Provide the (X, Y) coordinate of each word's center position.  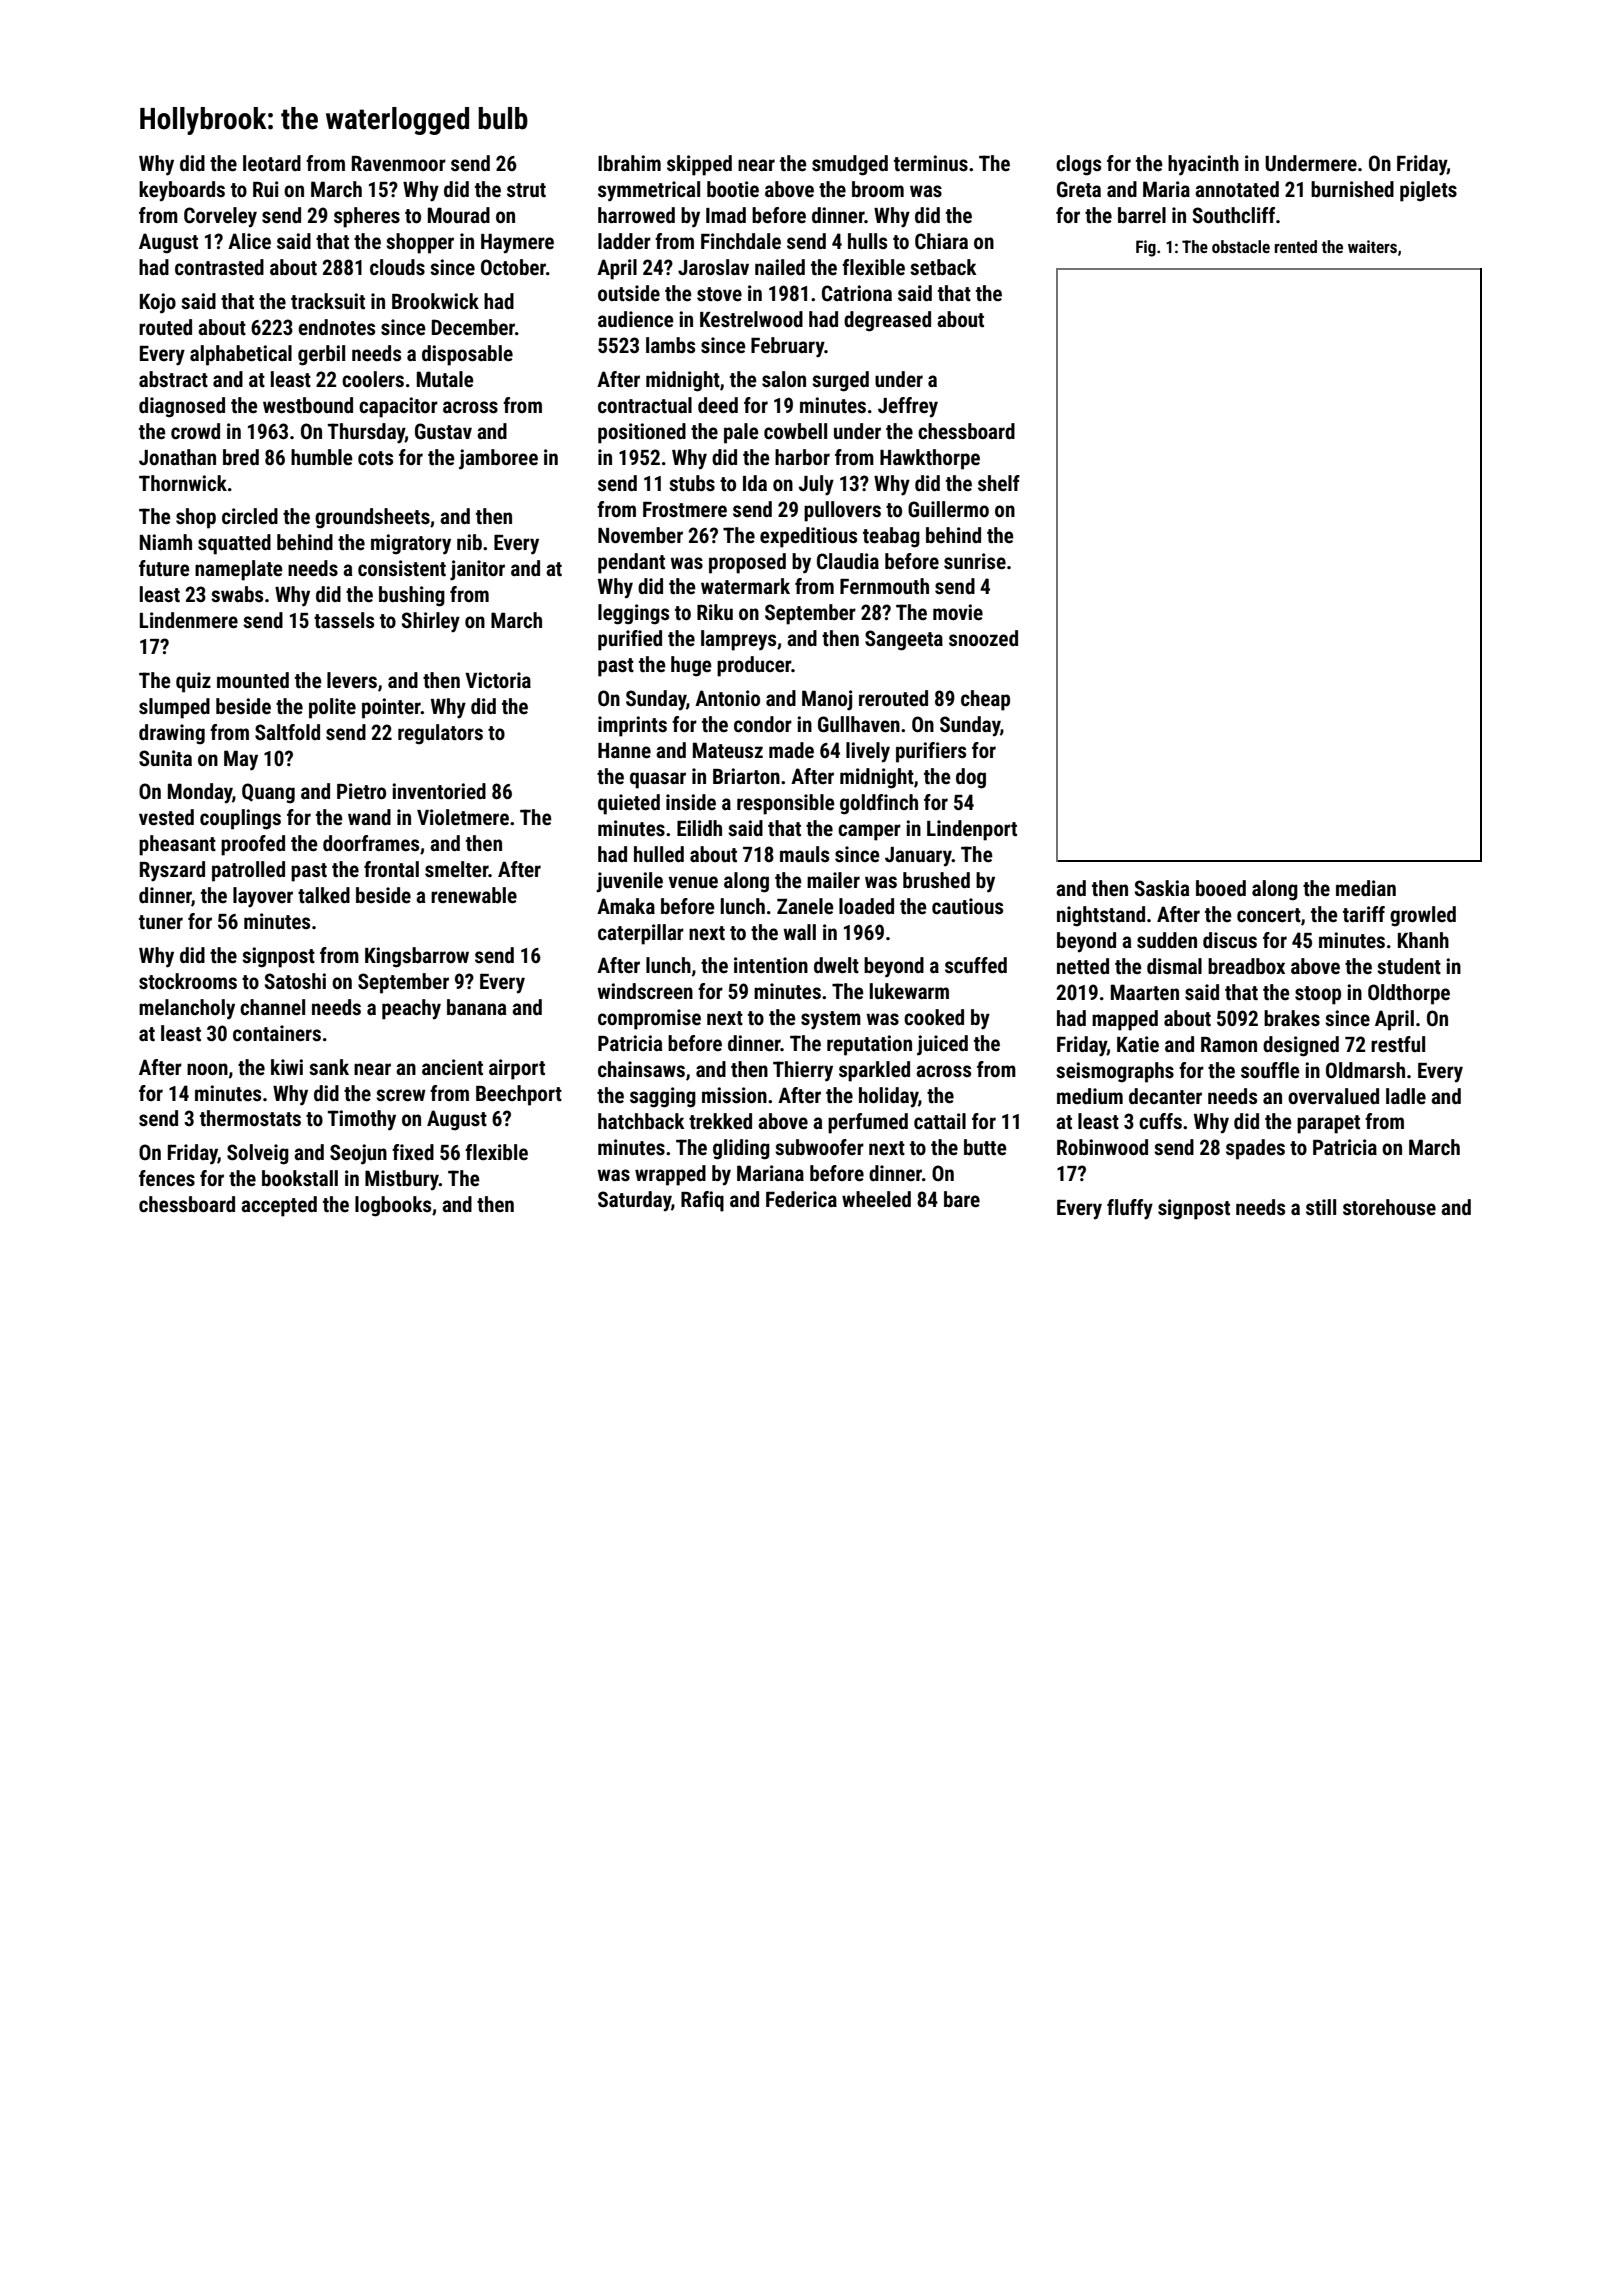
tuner (161, 922)
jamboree (498, 459)
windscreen (645, 991)
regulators (440, 734)
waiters (1372, 246)
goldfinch (879, 804)
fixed (413, 1152)
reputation (869, 1045)
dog (971, 778)
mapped (1125, 1020)
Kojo (158, 303)
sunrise (975, 561)
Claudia (848, 561)
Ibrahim (629, 163)
